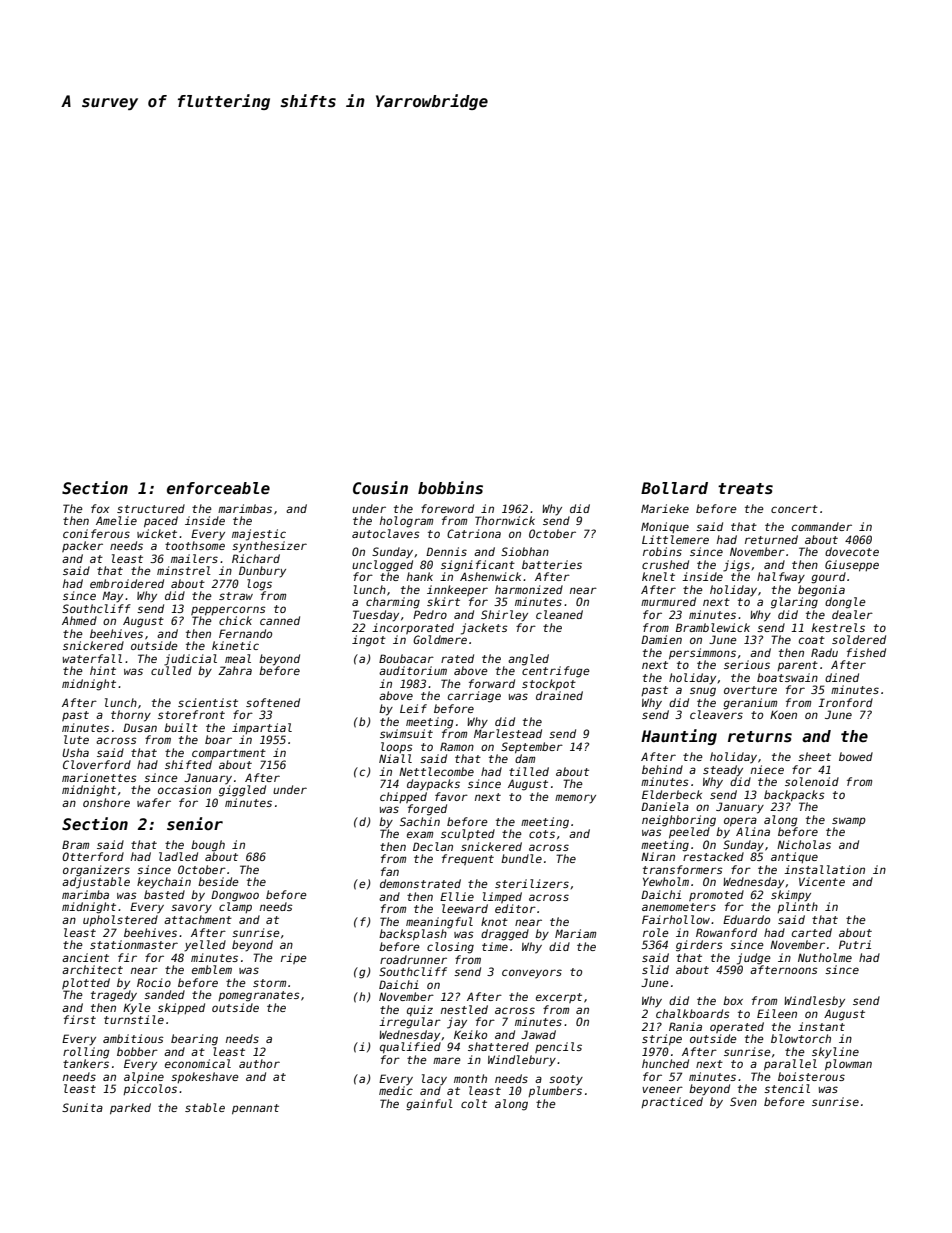 The width and height of the image is (952, 1233). What do you see at coordinates (93, 856) in the image?
I see `Otterford` at bounding box center [93, 856].
